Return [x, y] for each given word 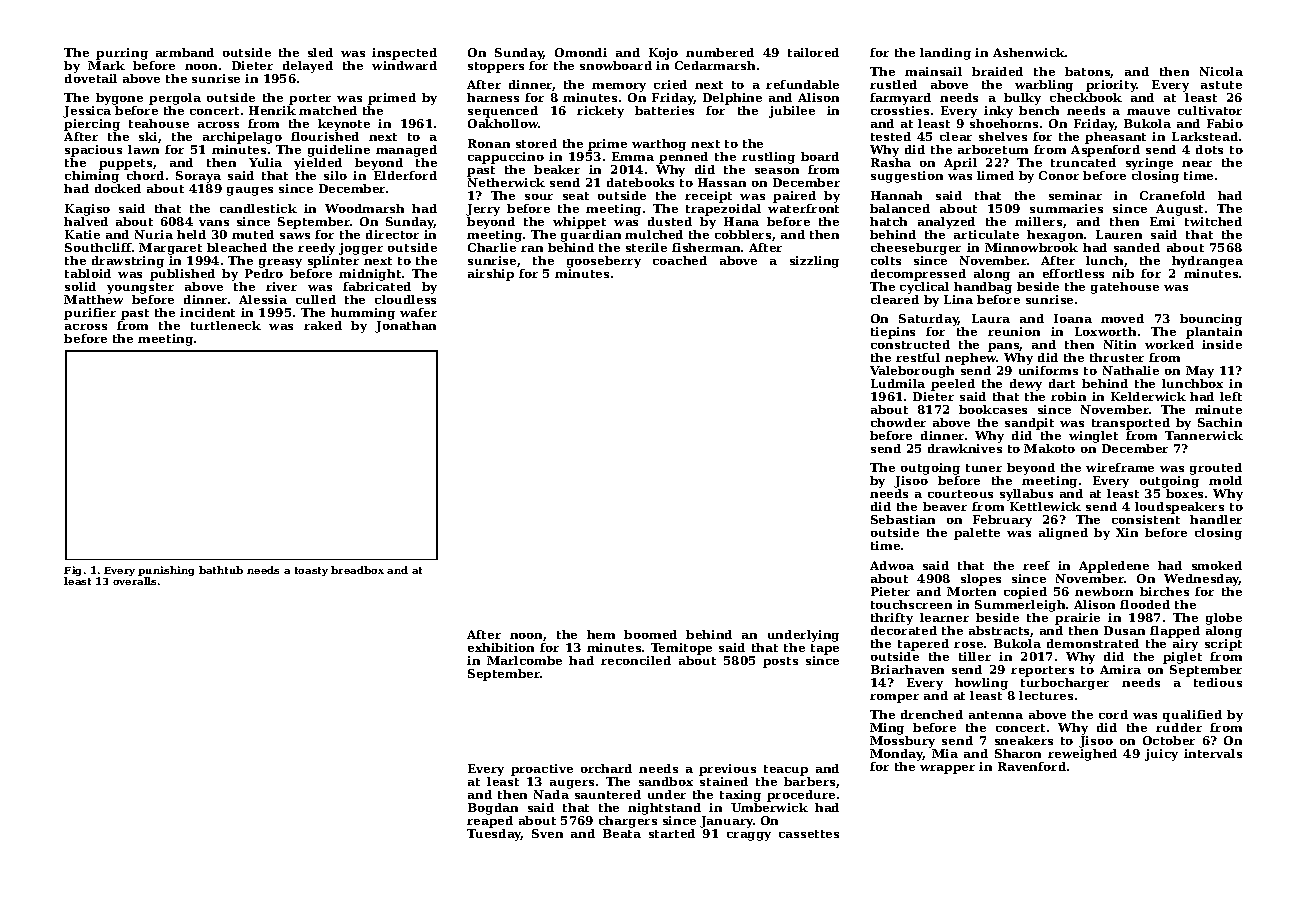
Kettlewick [1045, 506]
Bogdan [493, 809]
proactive [542, 770]
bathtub [221, 570]
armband [185, 52]
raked [323, 325]
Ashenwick [1029, 52]
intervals [1213, 753]
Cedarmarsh [715, 65]
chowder [898, 422]
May [1200, 372]
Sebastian [903, 519]
